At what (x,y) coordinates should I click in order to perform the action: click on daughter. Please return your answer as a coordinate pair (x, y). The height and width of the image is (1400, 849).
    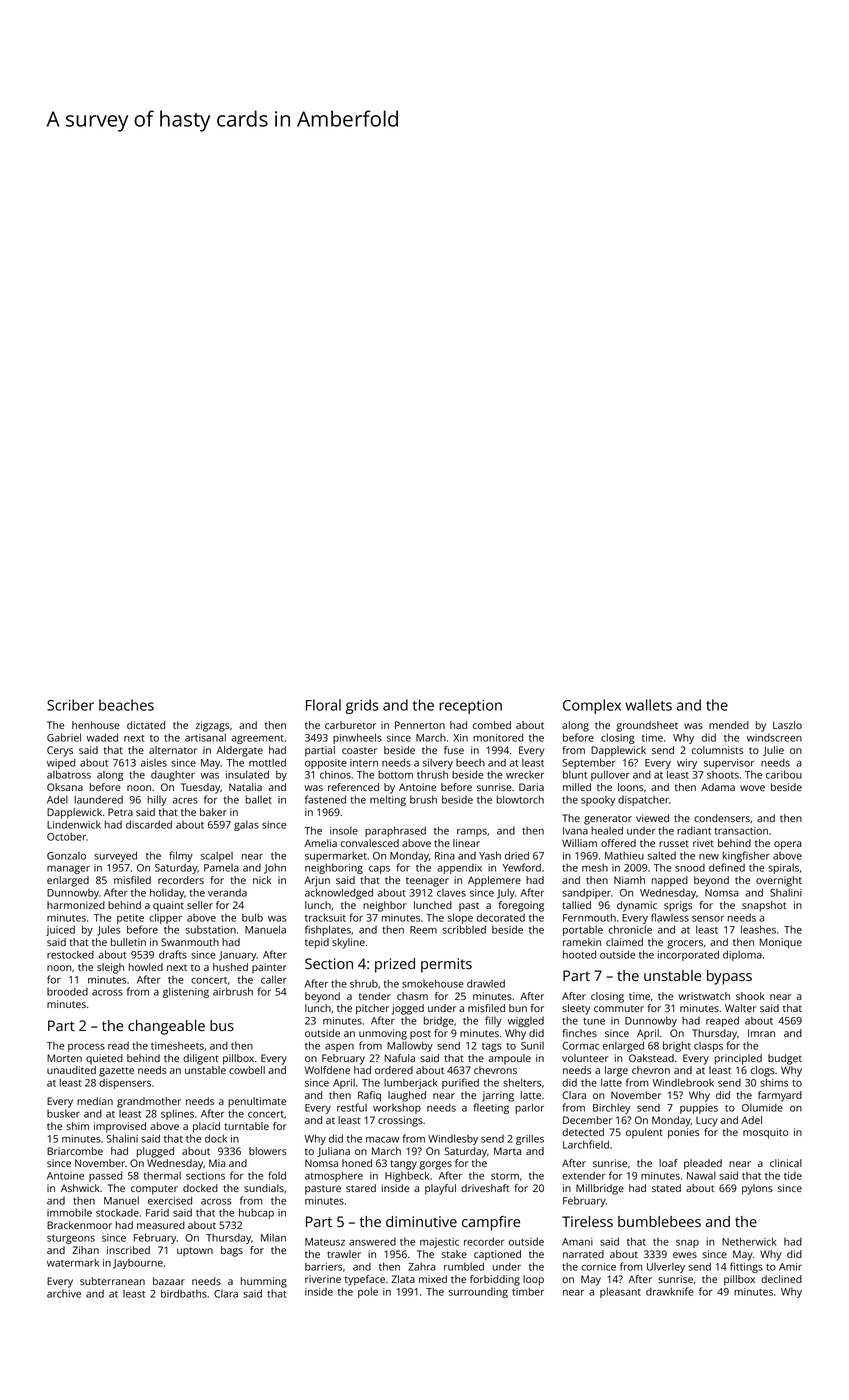
    Looking at the image, I should click on (173, 775).
